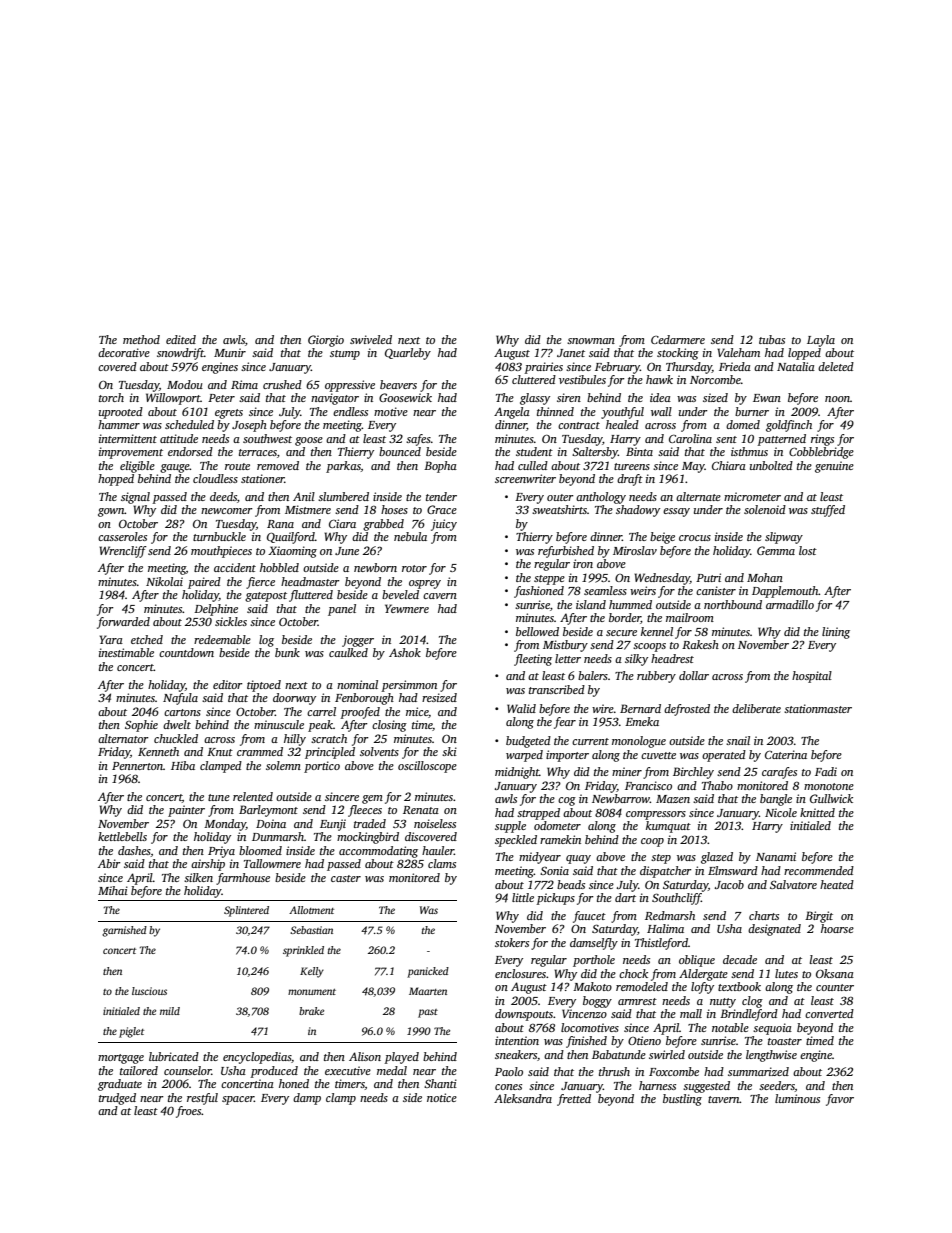 The width and height of the document is (952, 1233). What do you see at coordinates (228, 684) in the document?
I see `editor` at bounding box center [228, 684].
